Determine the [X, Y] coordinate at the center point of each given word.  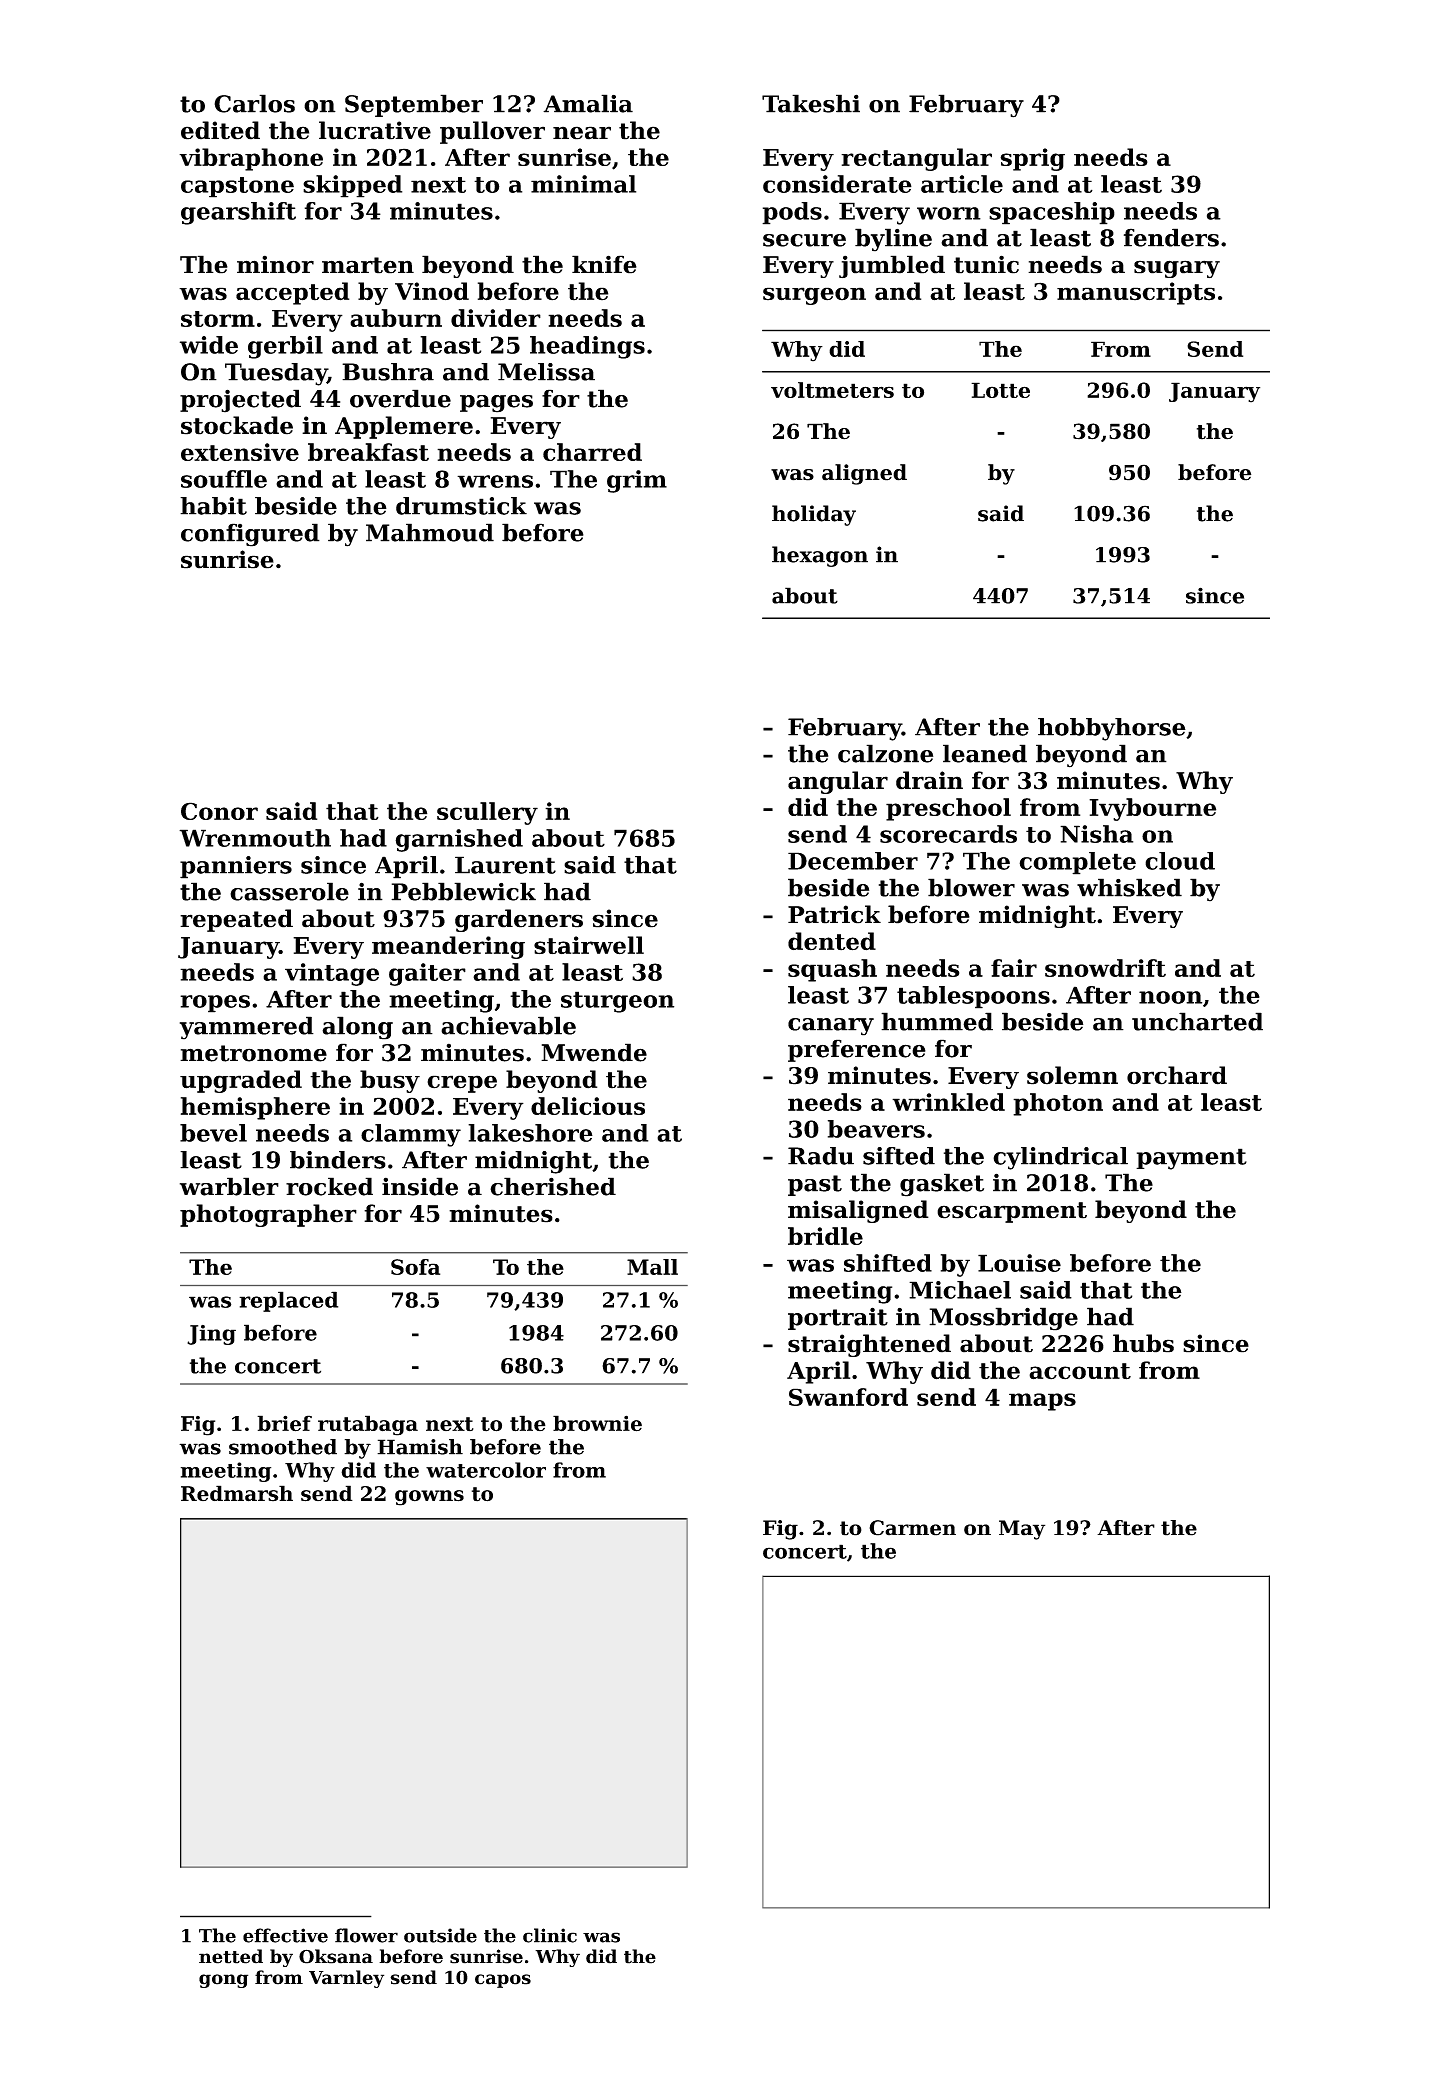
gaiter [427, 974]
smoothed [283, 1447]
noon [1170, 997]
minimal [583, 184]
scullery [487, 813]
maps [1042, 1402]
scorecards [948, 834]
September [414, 105]
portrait [838, 1318]
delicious [588, 1106]
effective [285, 1935]
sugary [1177, 269]
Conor [219, 811]
